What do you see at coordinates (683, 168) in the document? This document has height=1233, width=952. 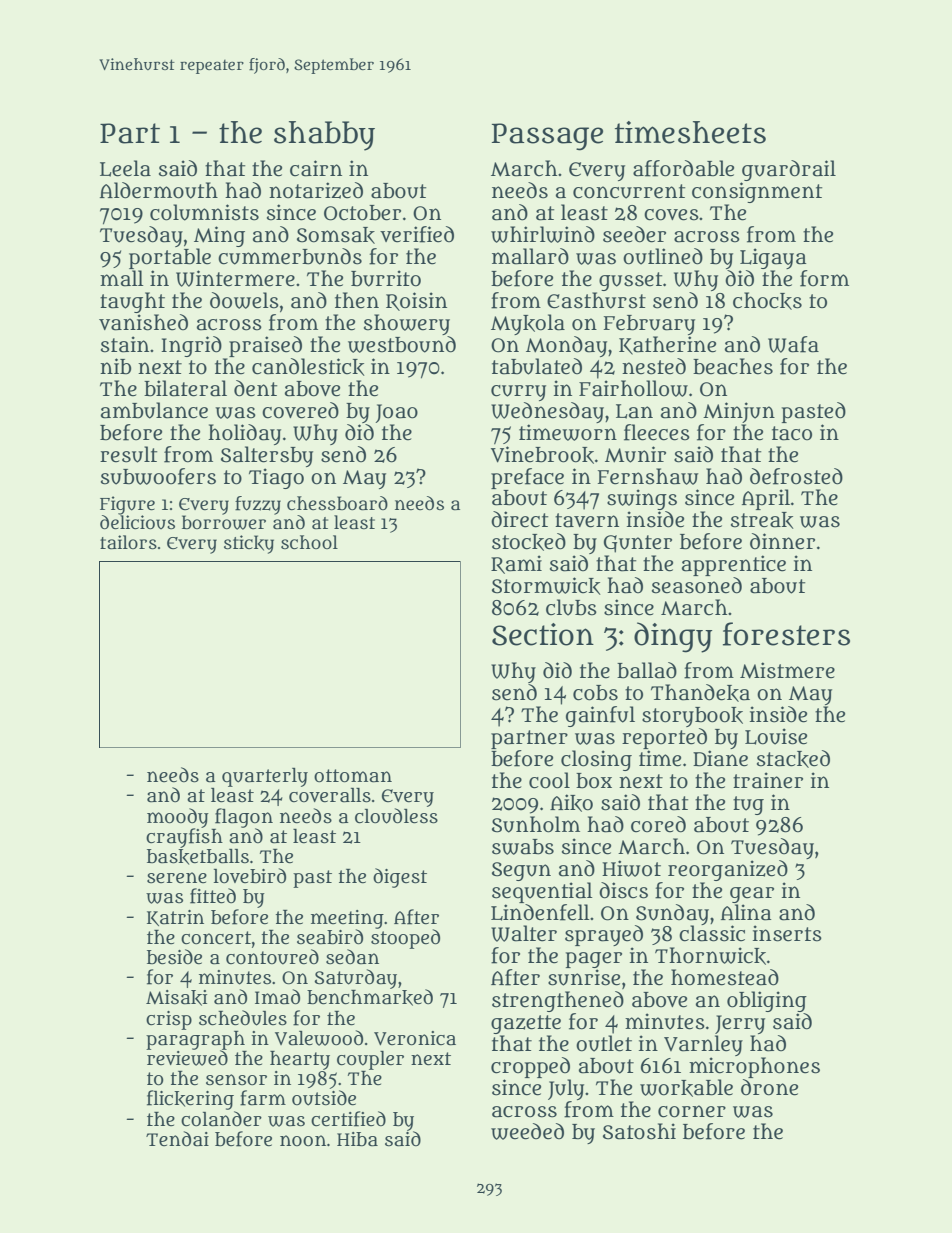 I see `affordable` at bounding box center [683, 168].
